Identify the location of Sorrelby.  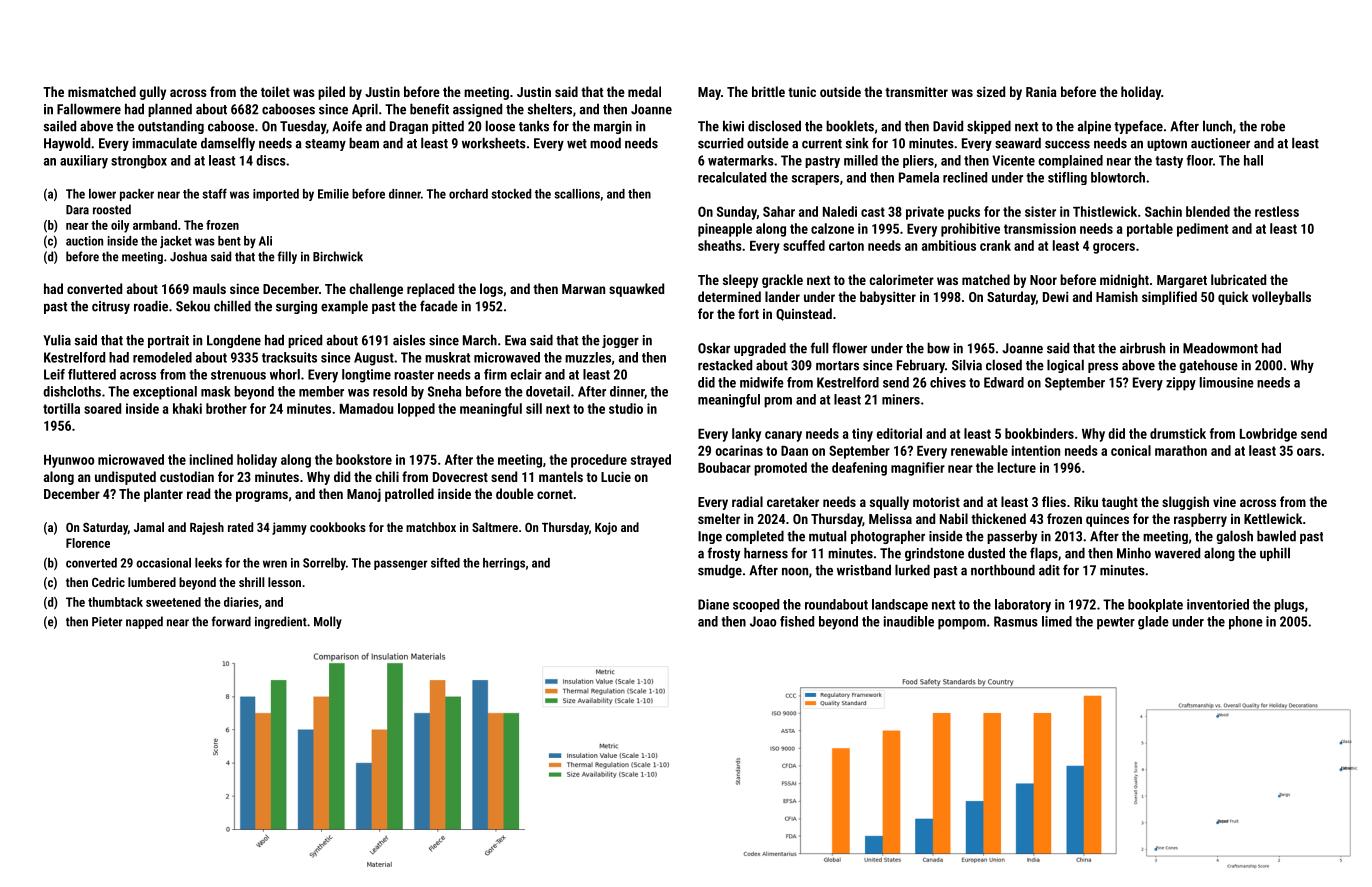
(324, 564).
